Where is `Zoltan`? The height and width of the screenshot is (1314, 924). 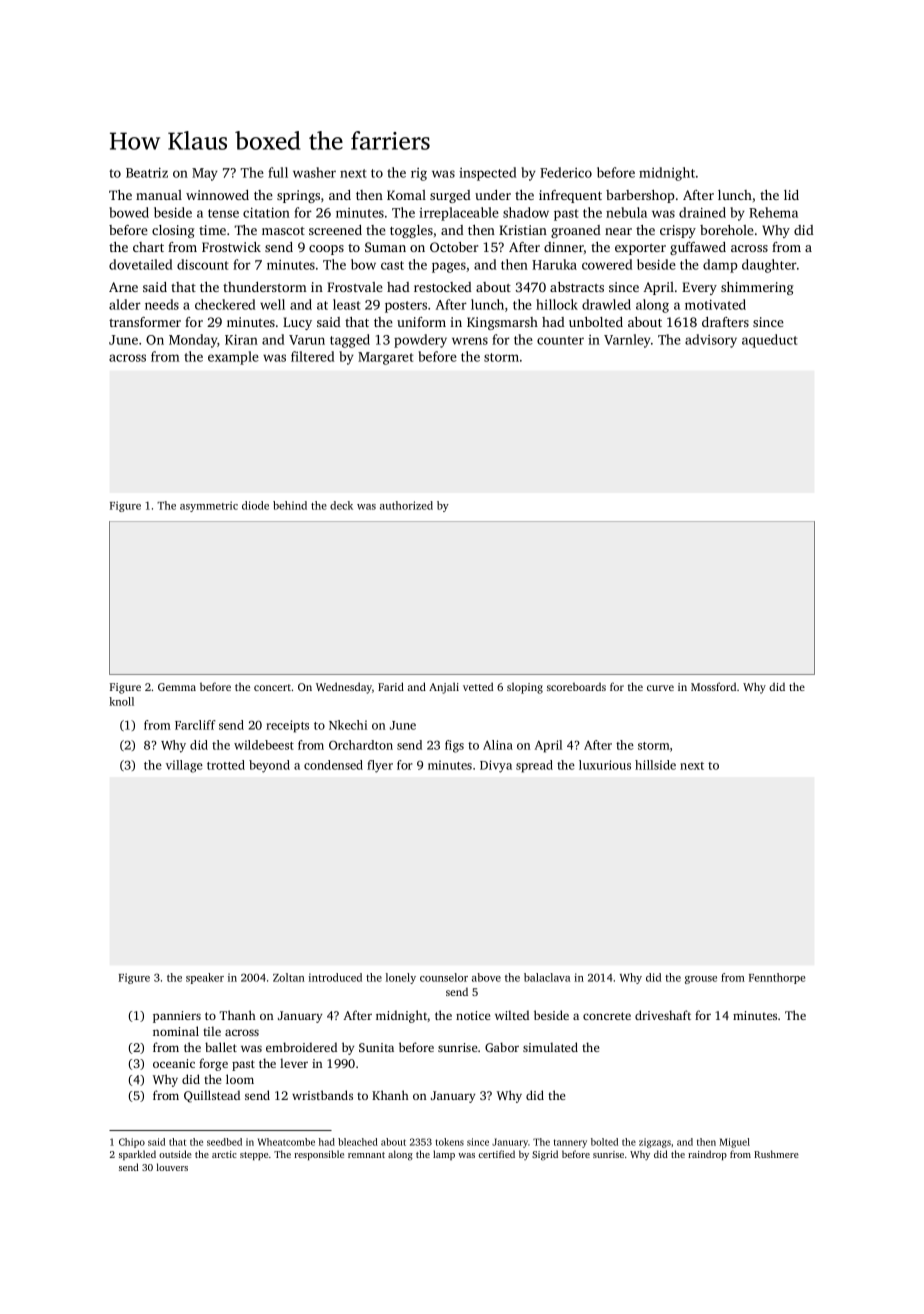
Zoltan is located at coordinates (289, 977).
